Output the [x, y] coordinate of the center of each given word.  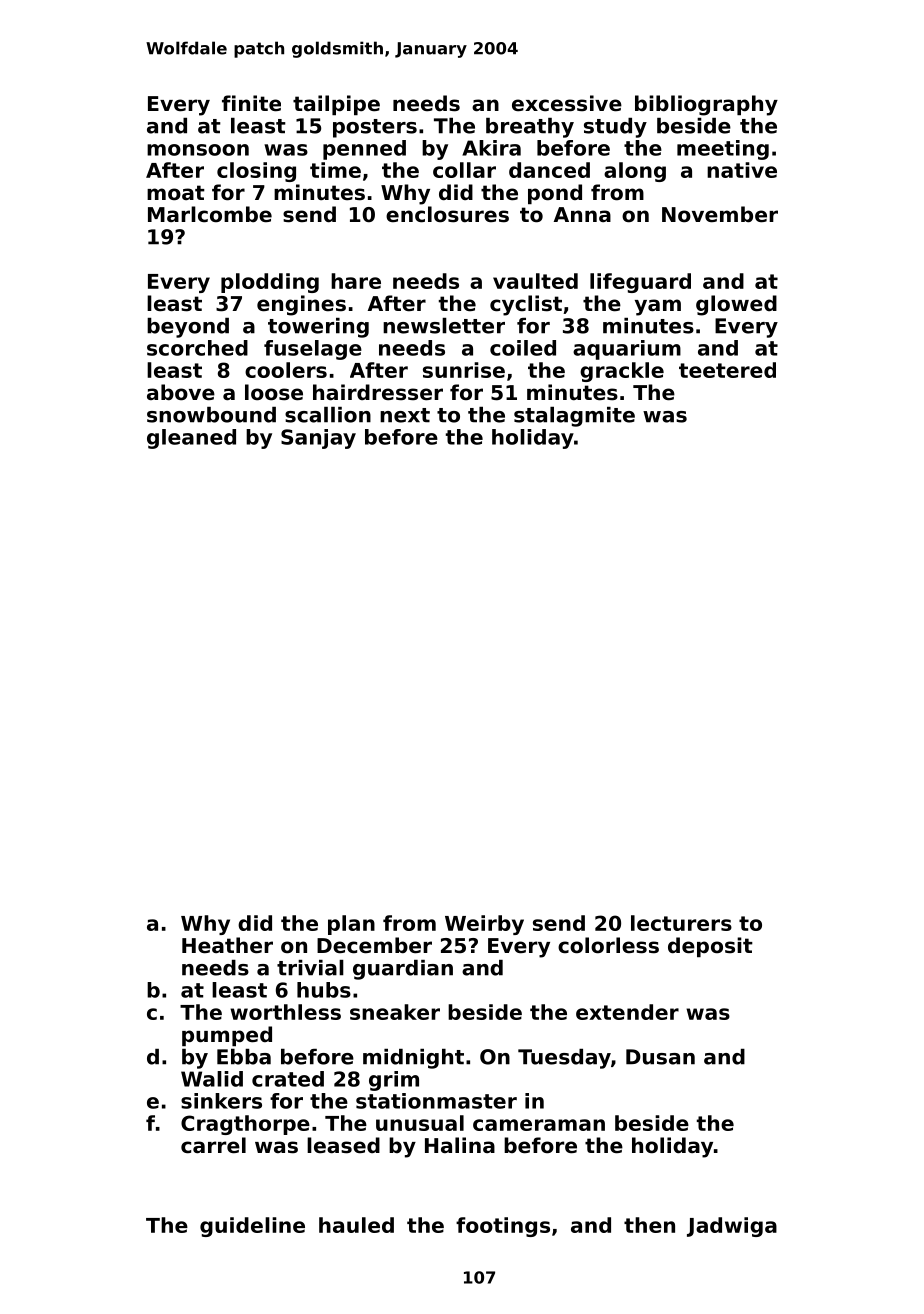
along [635, 172]
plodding [270, 283]
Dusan [660, 1057]
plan [351, 925]
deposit [710, 947]
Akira [491, 148]
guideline [252, 1227]
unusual [420, 1123]
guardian [403, 970]
